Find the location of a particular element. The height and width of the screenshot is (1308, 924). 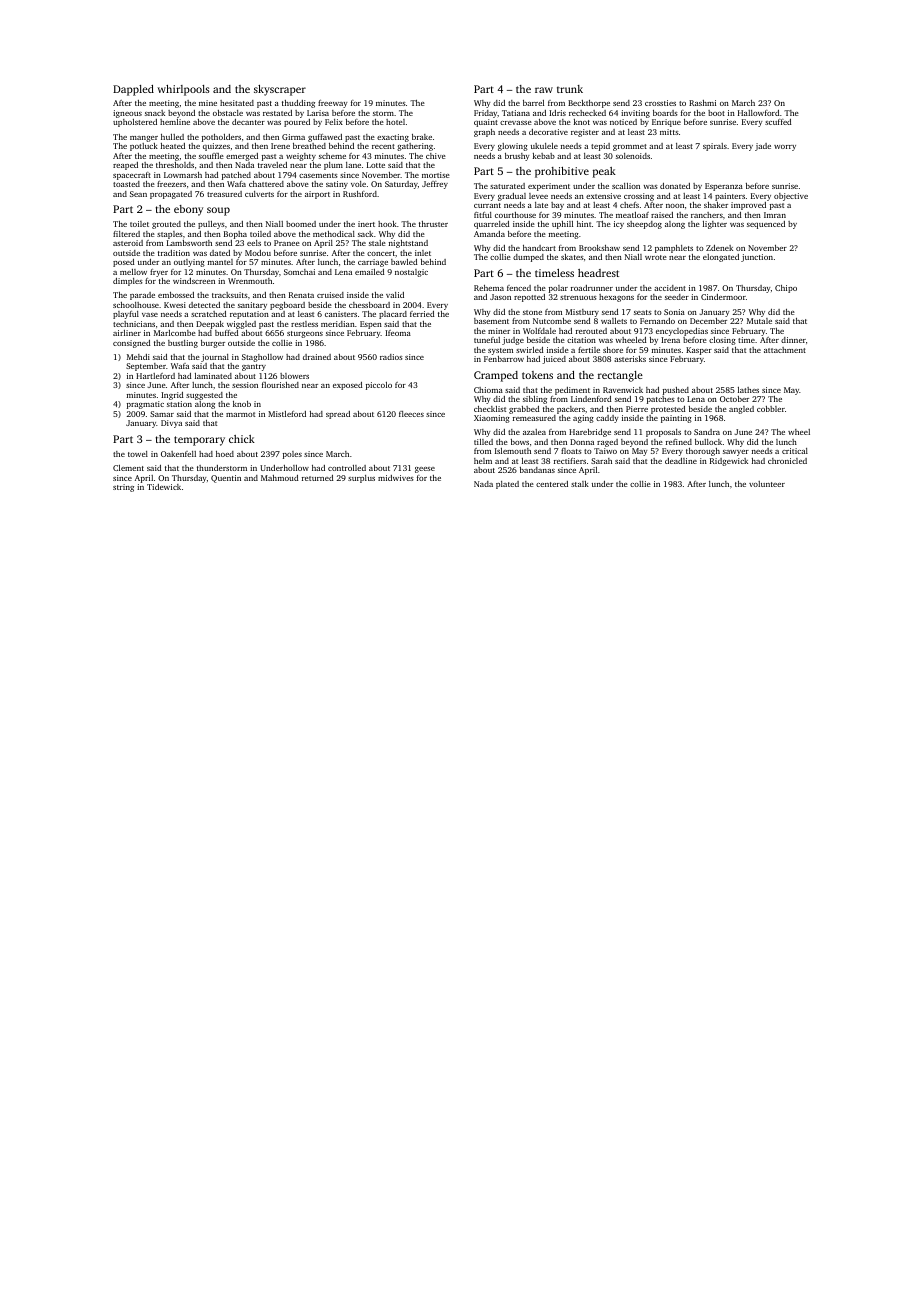

painting is located at coordinates (676, 419).
